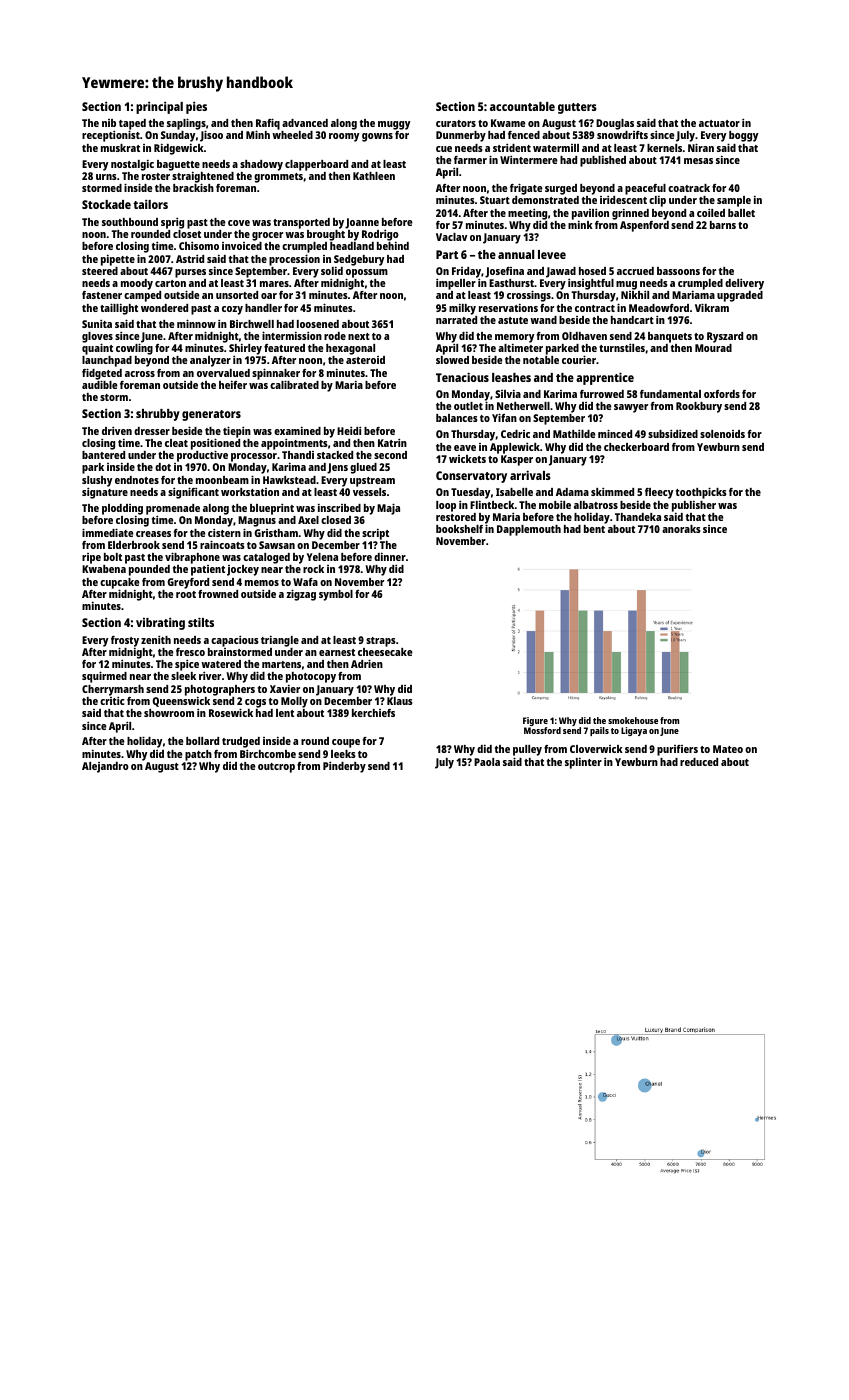 Image resolution: width=849 pixels, height=1400 pixels. Describe the element at coordinates (594, 529) in the document. I see `bent` at that location.
